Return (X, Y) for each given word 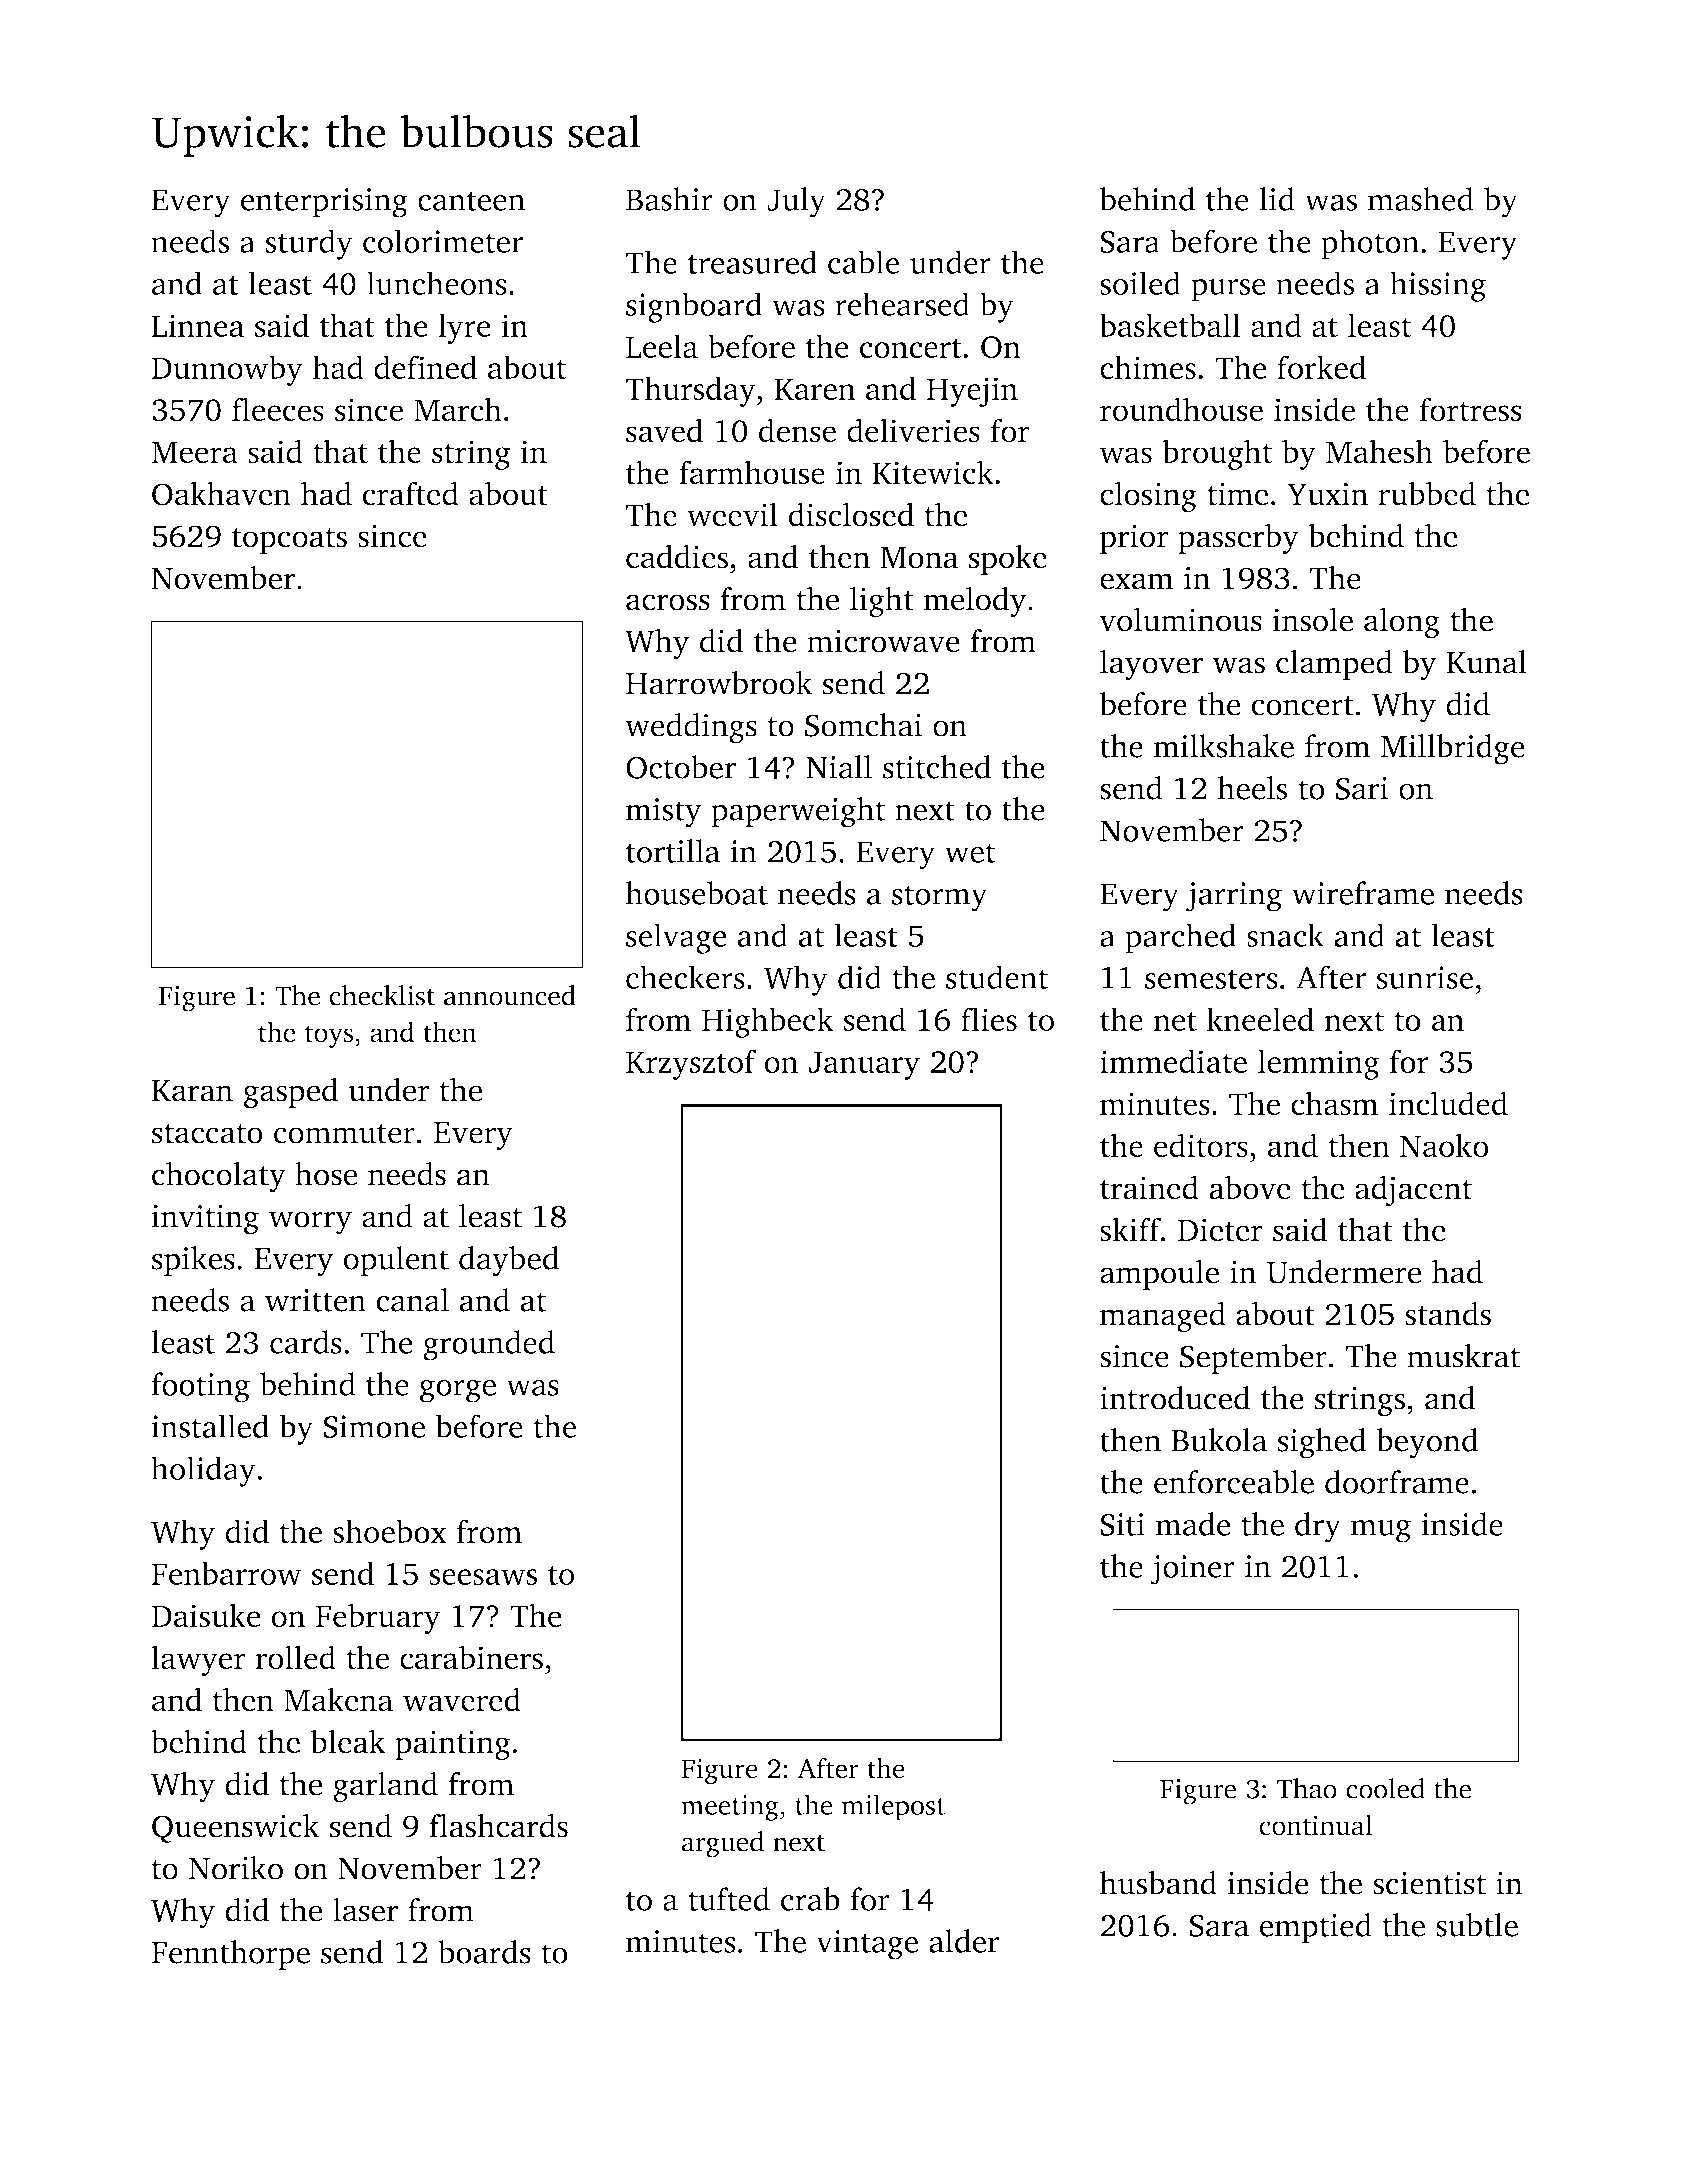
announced (510, 995)
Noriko (236, 1868)
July (796, 202)
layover (1151, 665)
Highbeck (767, 1022)
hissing (1438, 286)
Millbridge (1453, 749)
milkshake (1223, 746)
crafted (411, 493)
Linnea (197, 325)
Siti (1122, 1524)
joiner (1192, 1570)
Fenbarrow (226, 1573)
